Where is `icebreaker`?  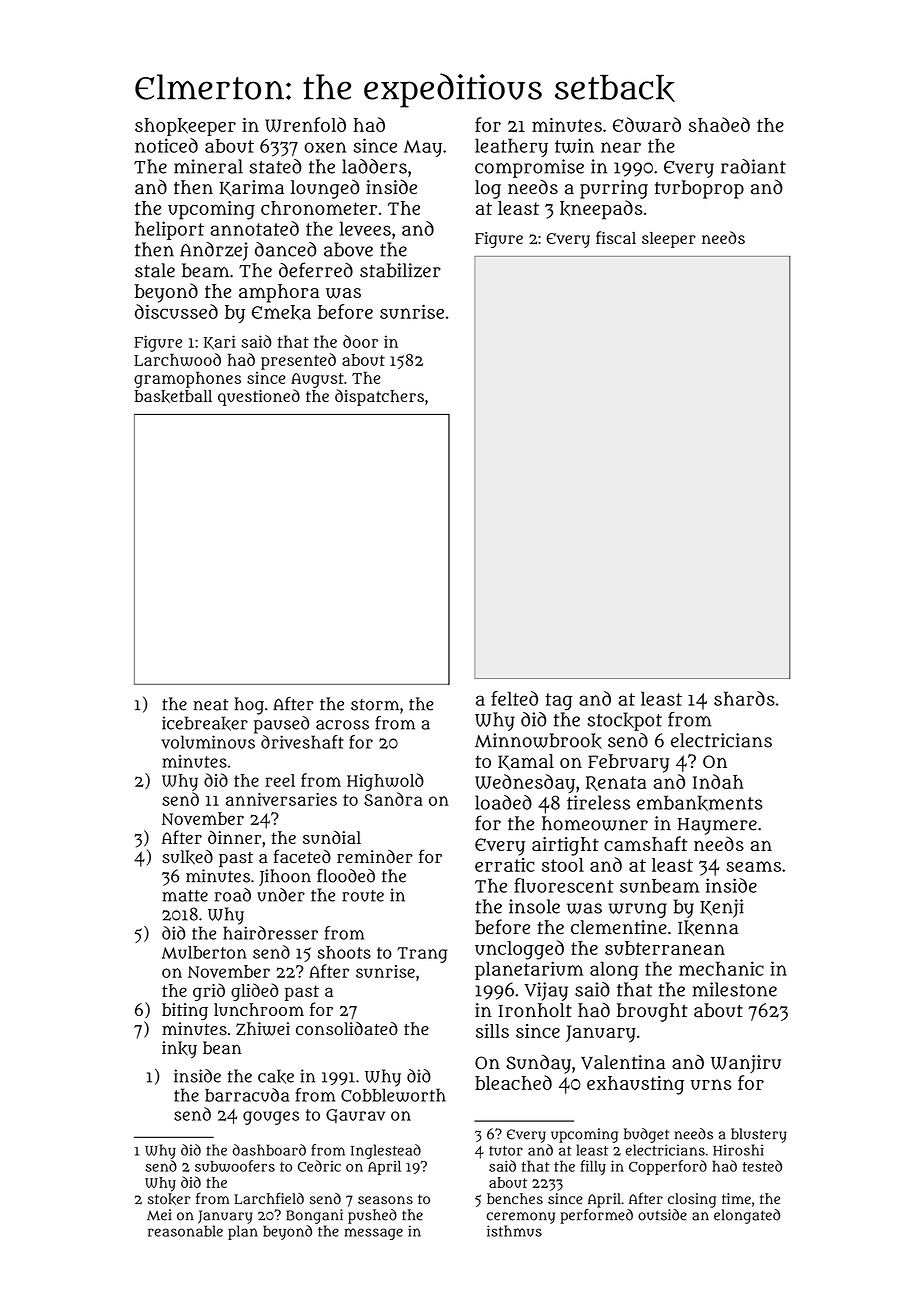 icebreaker is located at coordinates (205, 723).
